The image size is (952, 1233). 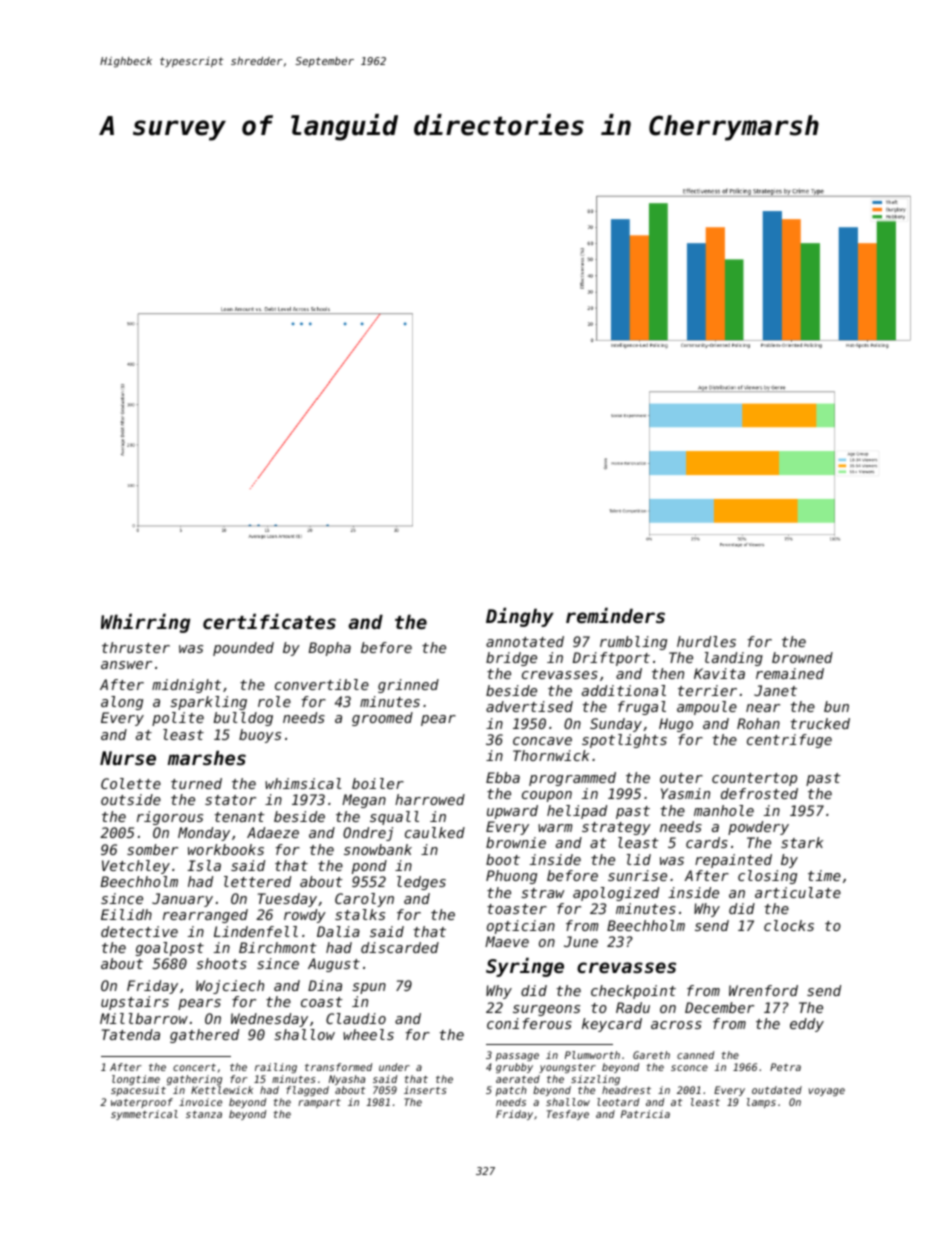 I want to click on advertised, so click(x=529, y=706).
